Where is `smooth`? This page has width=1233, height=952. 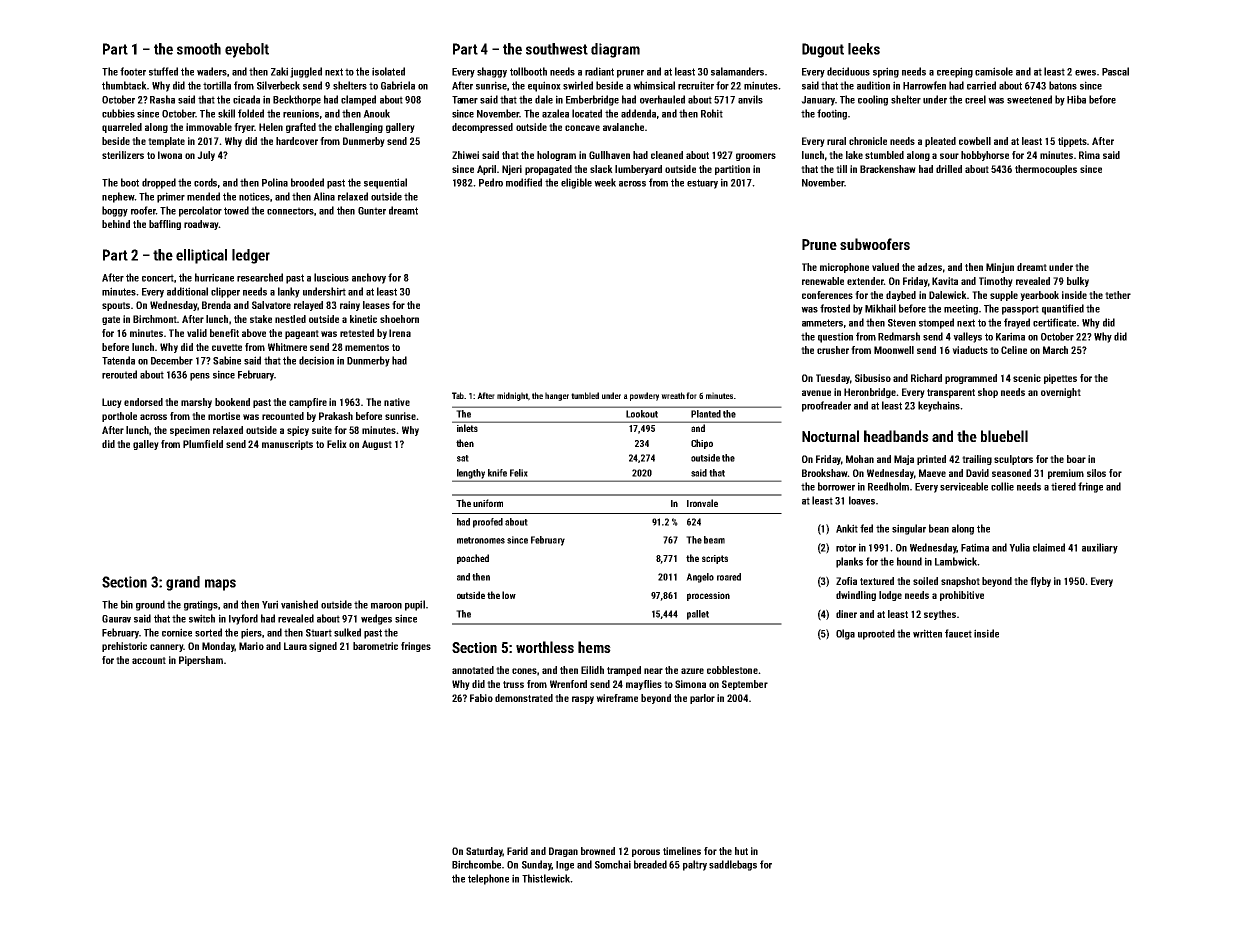 smooth is located at coordinates (199, 49).
